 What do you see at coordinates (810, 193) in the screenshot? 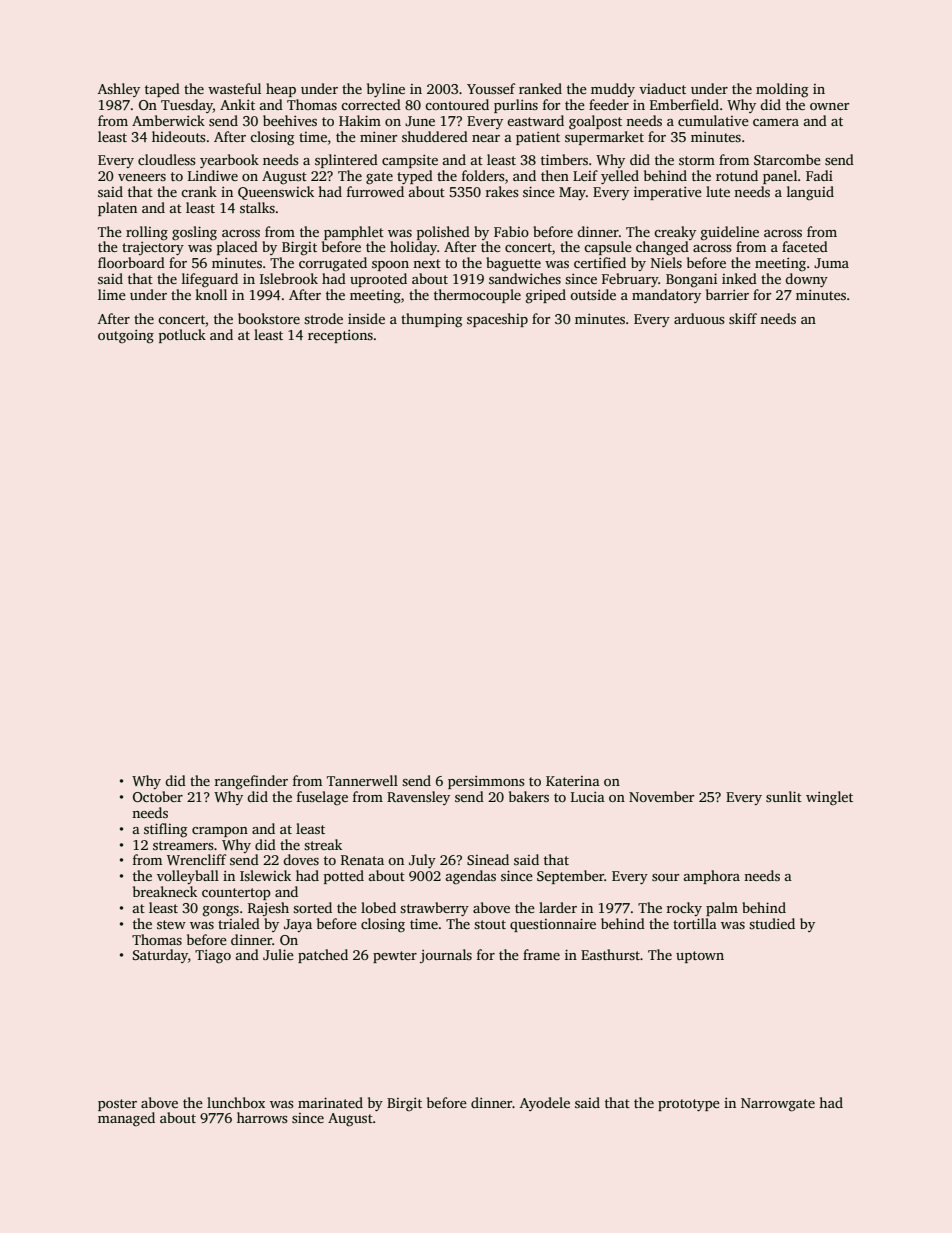
I see `languid` at bounding box center [810, 193].
